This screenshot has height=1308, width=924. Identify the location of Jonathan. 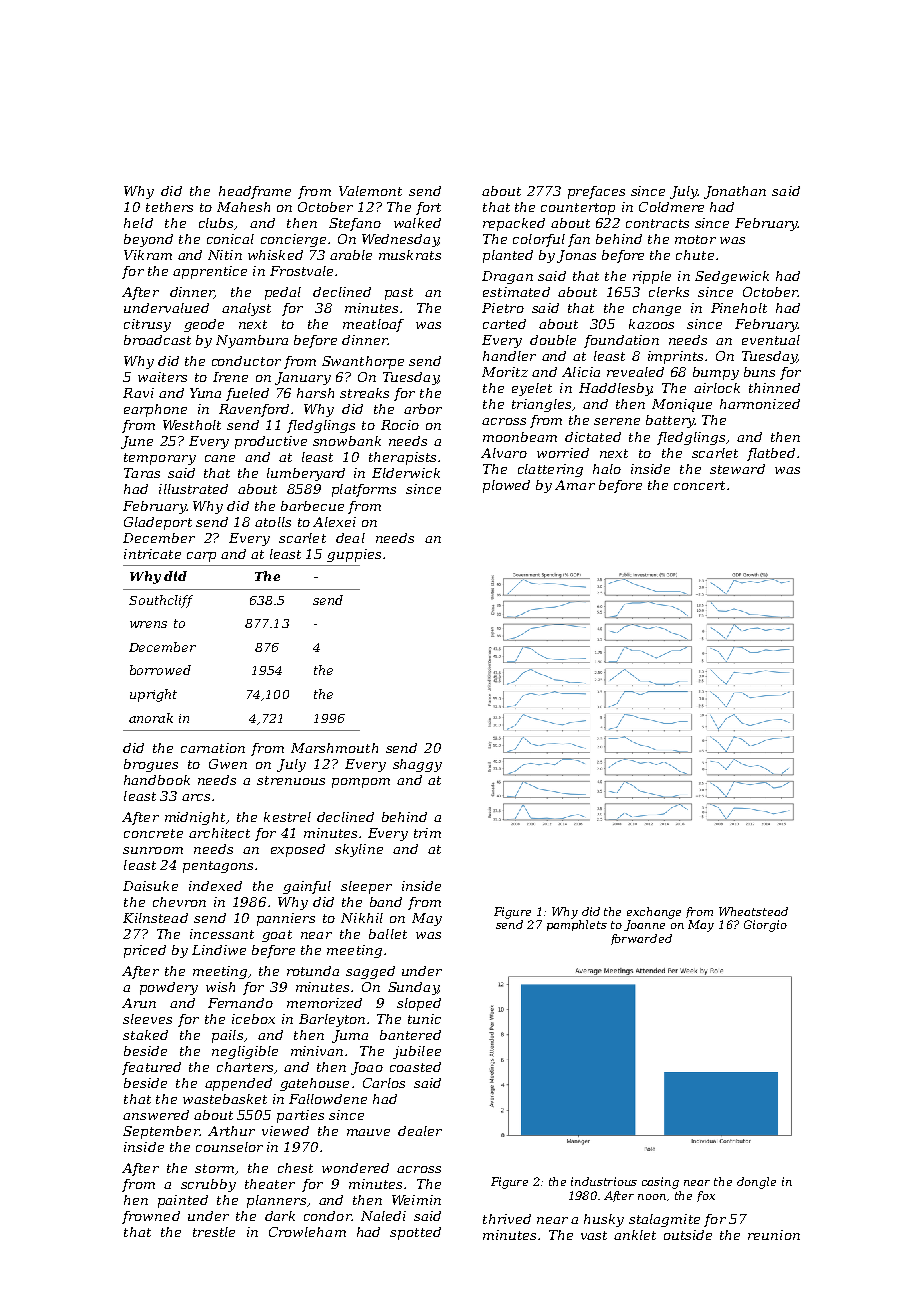
(735, 192).
